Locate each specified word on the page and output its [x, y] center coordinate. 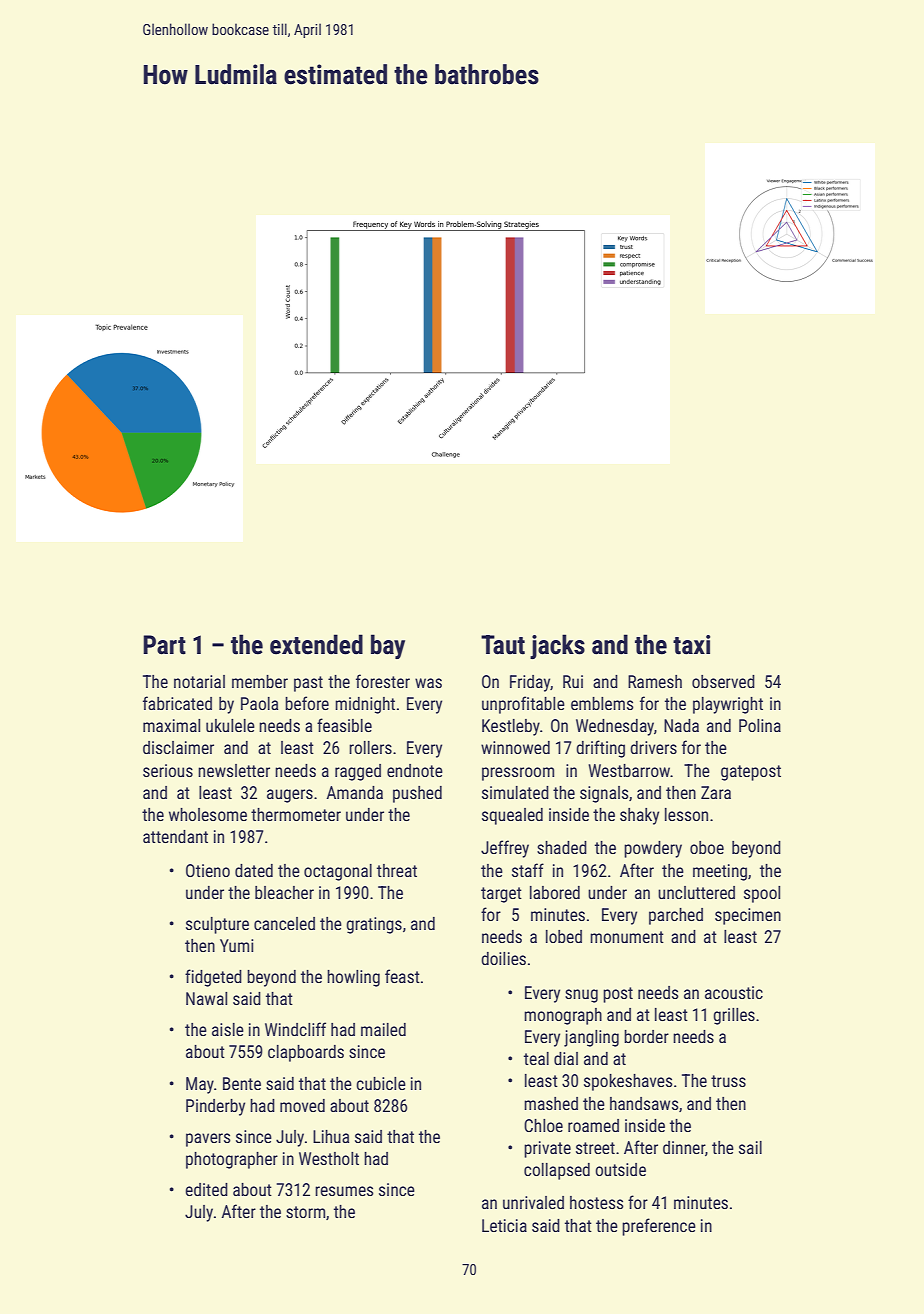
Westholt [329, 1158]
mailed [383, 1029]
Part [164, 645]
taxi [691, 645]
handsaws [644, 1103]
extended [316, 644]
